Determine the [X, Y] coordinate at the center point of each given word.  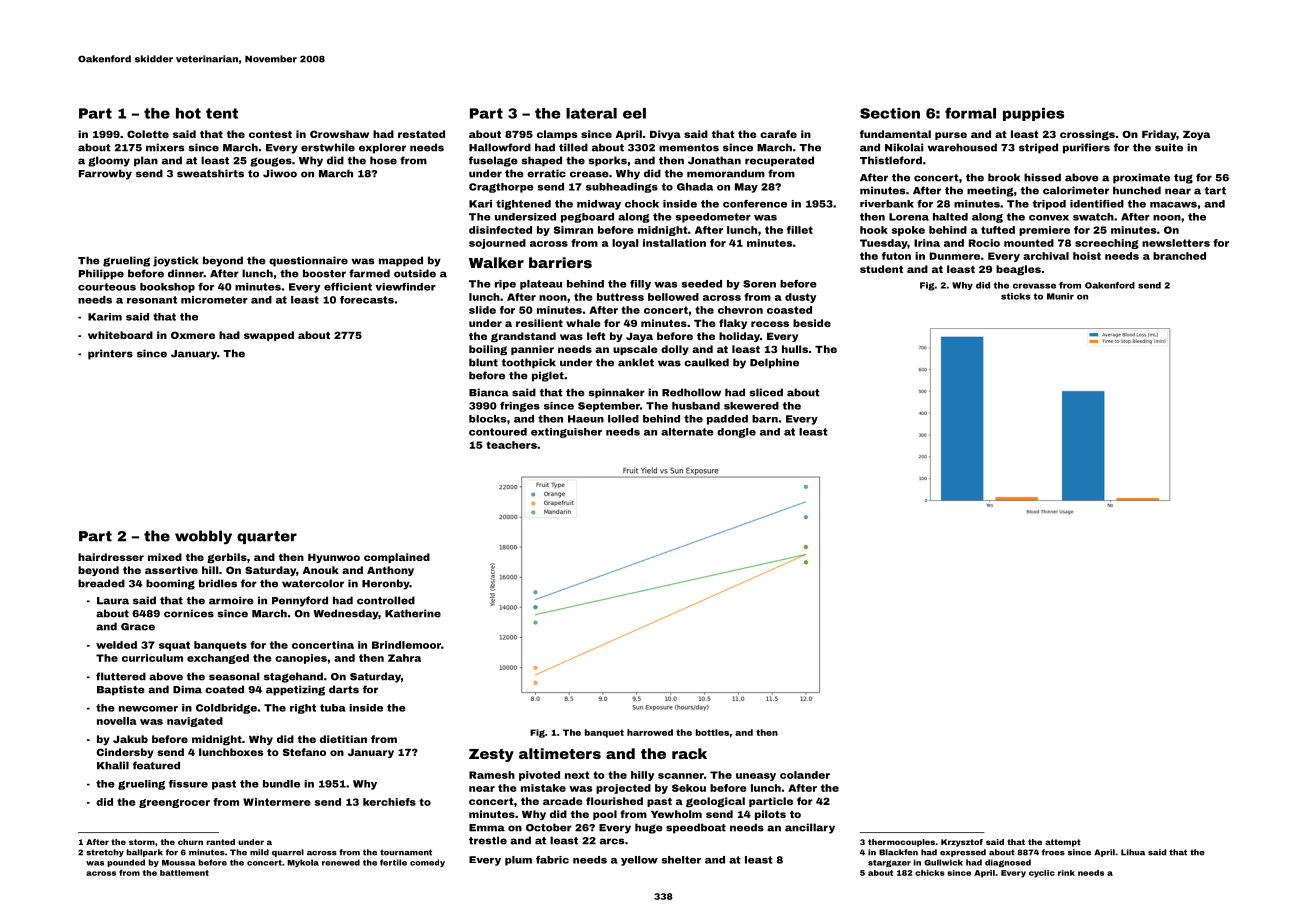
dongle [736, 433]
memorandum [726, 173]
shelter [681, 860]
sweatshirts [210, 173]
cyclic [1042, 874]
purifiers [1086, 148]
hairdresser [111, 557]
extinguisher [566, 433]
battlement [184, 873]
